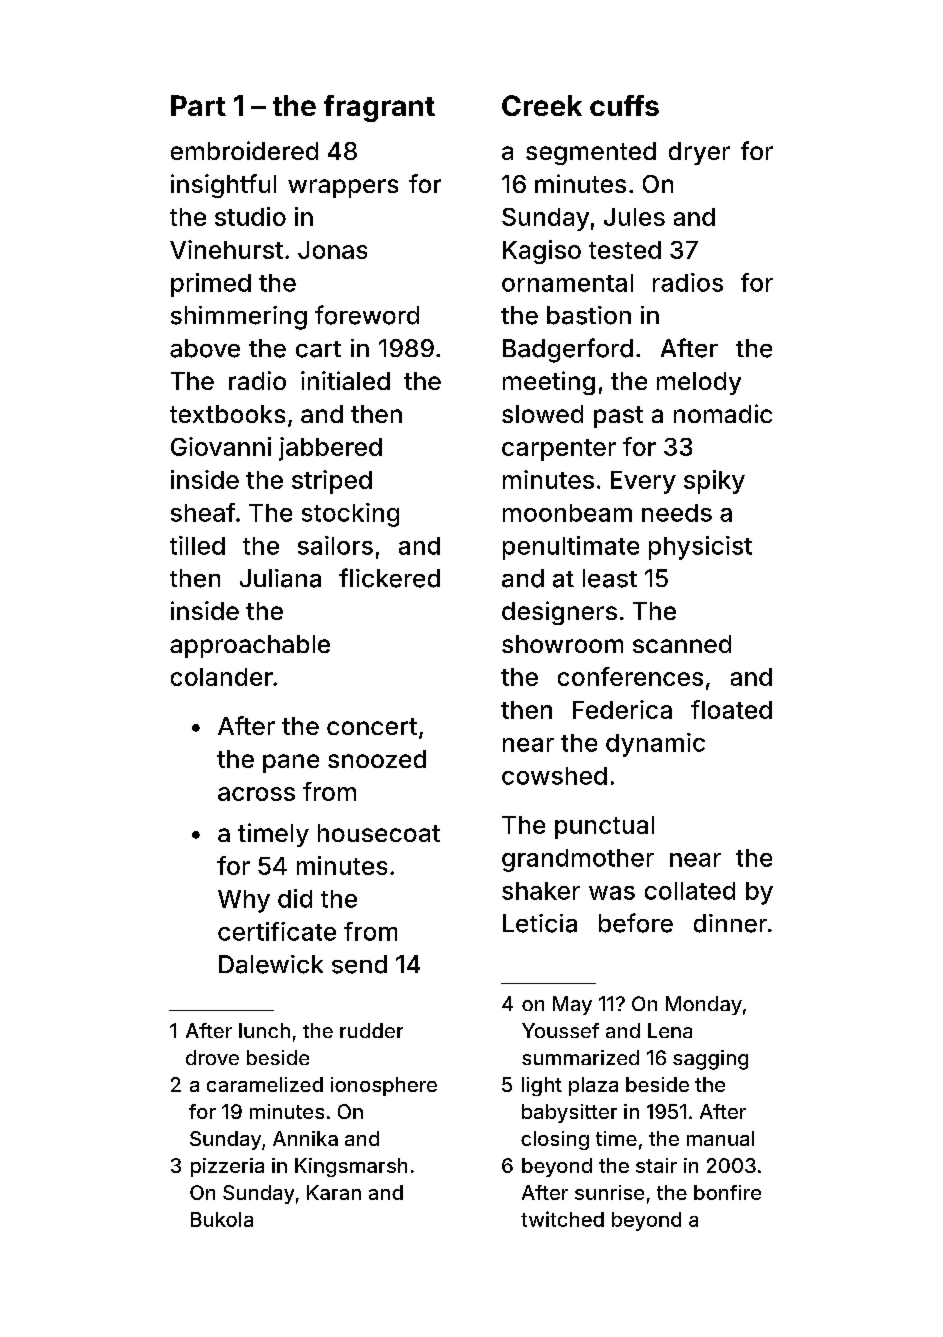 The width and height of the page is (943, 1337). Describe the element at coordinates (542, 105) in the page. I see `Creek` at that location.
